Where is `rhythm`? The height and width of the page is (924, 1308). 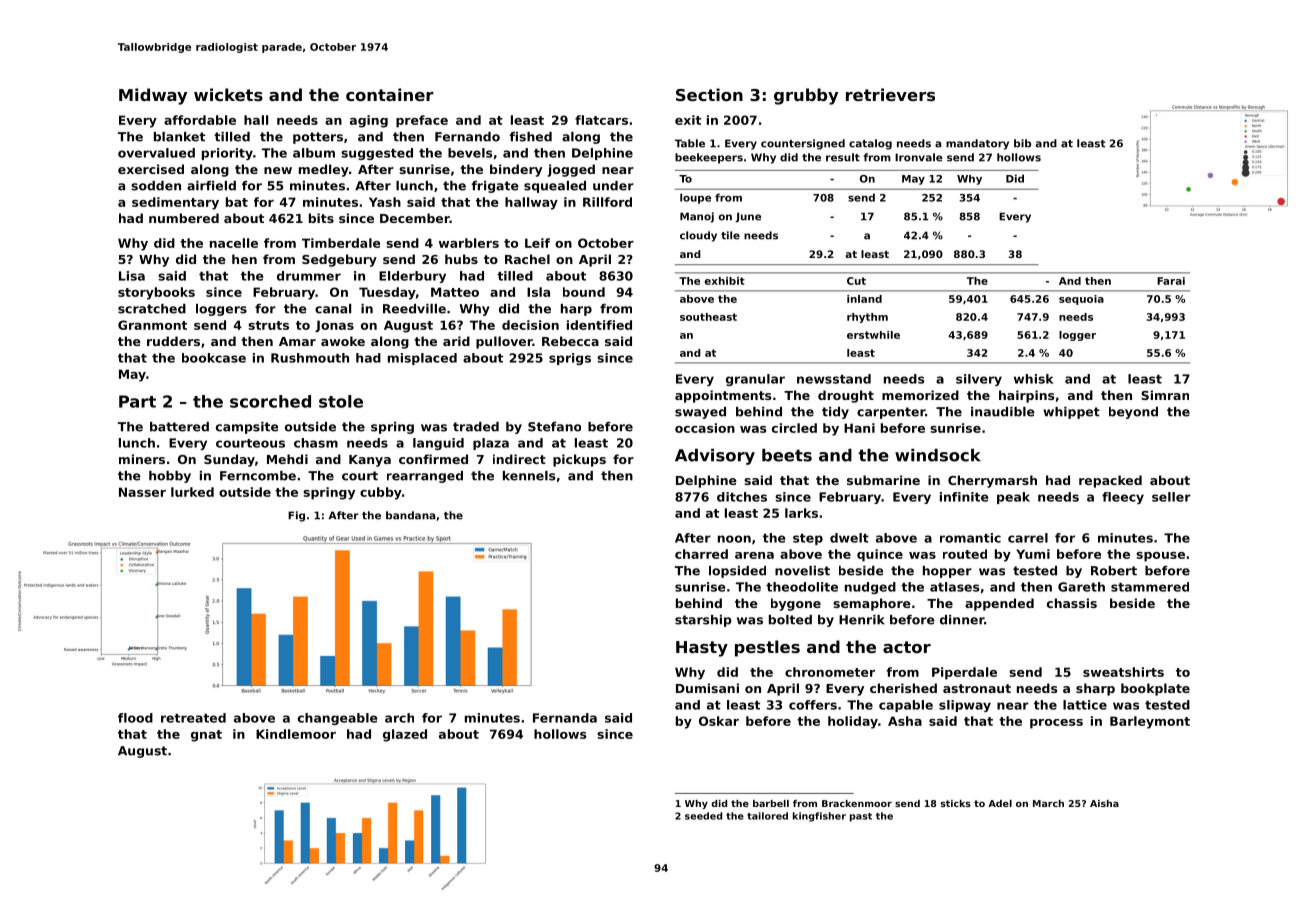 rhythm is located at coordinates (867, 318).
